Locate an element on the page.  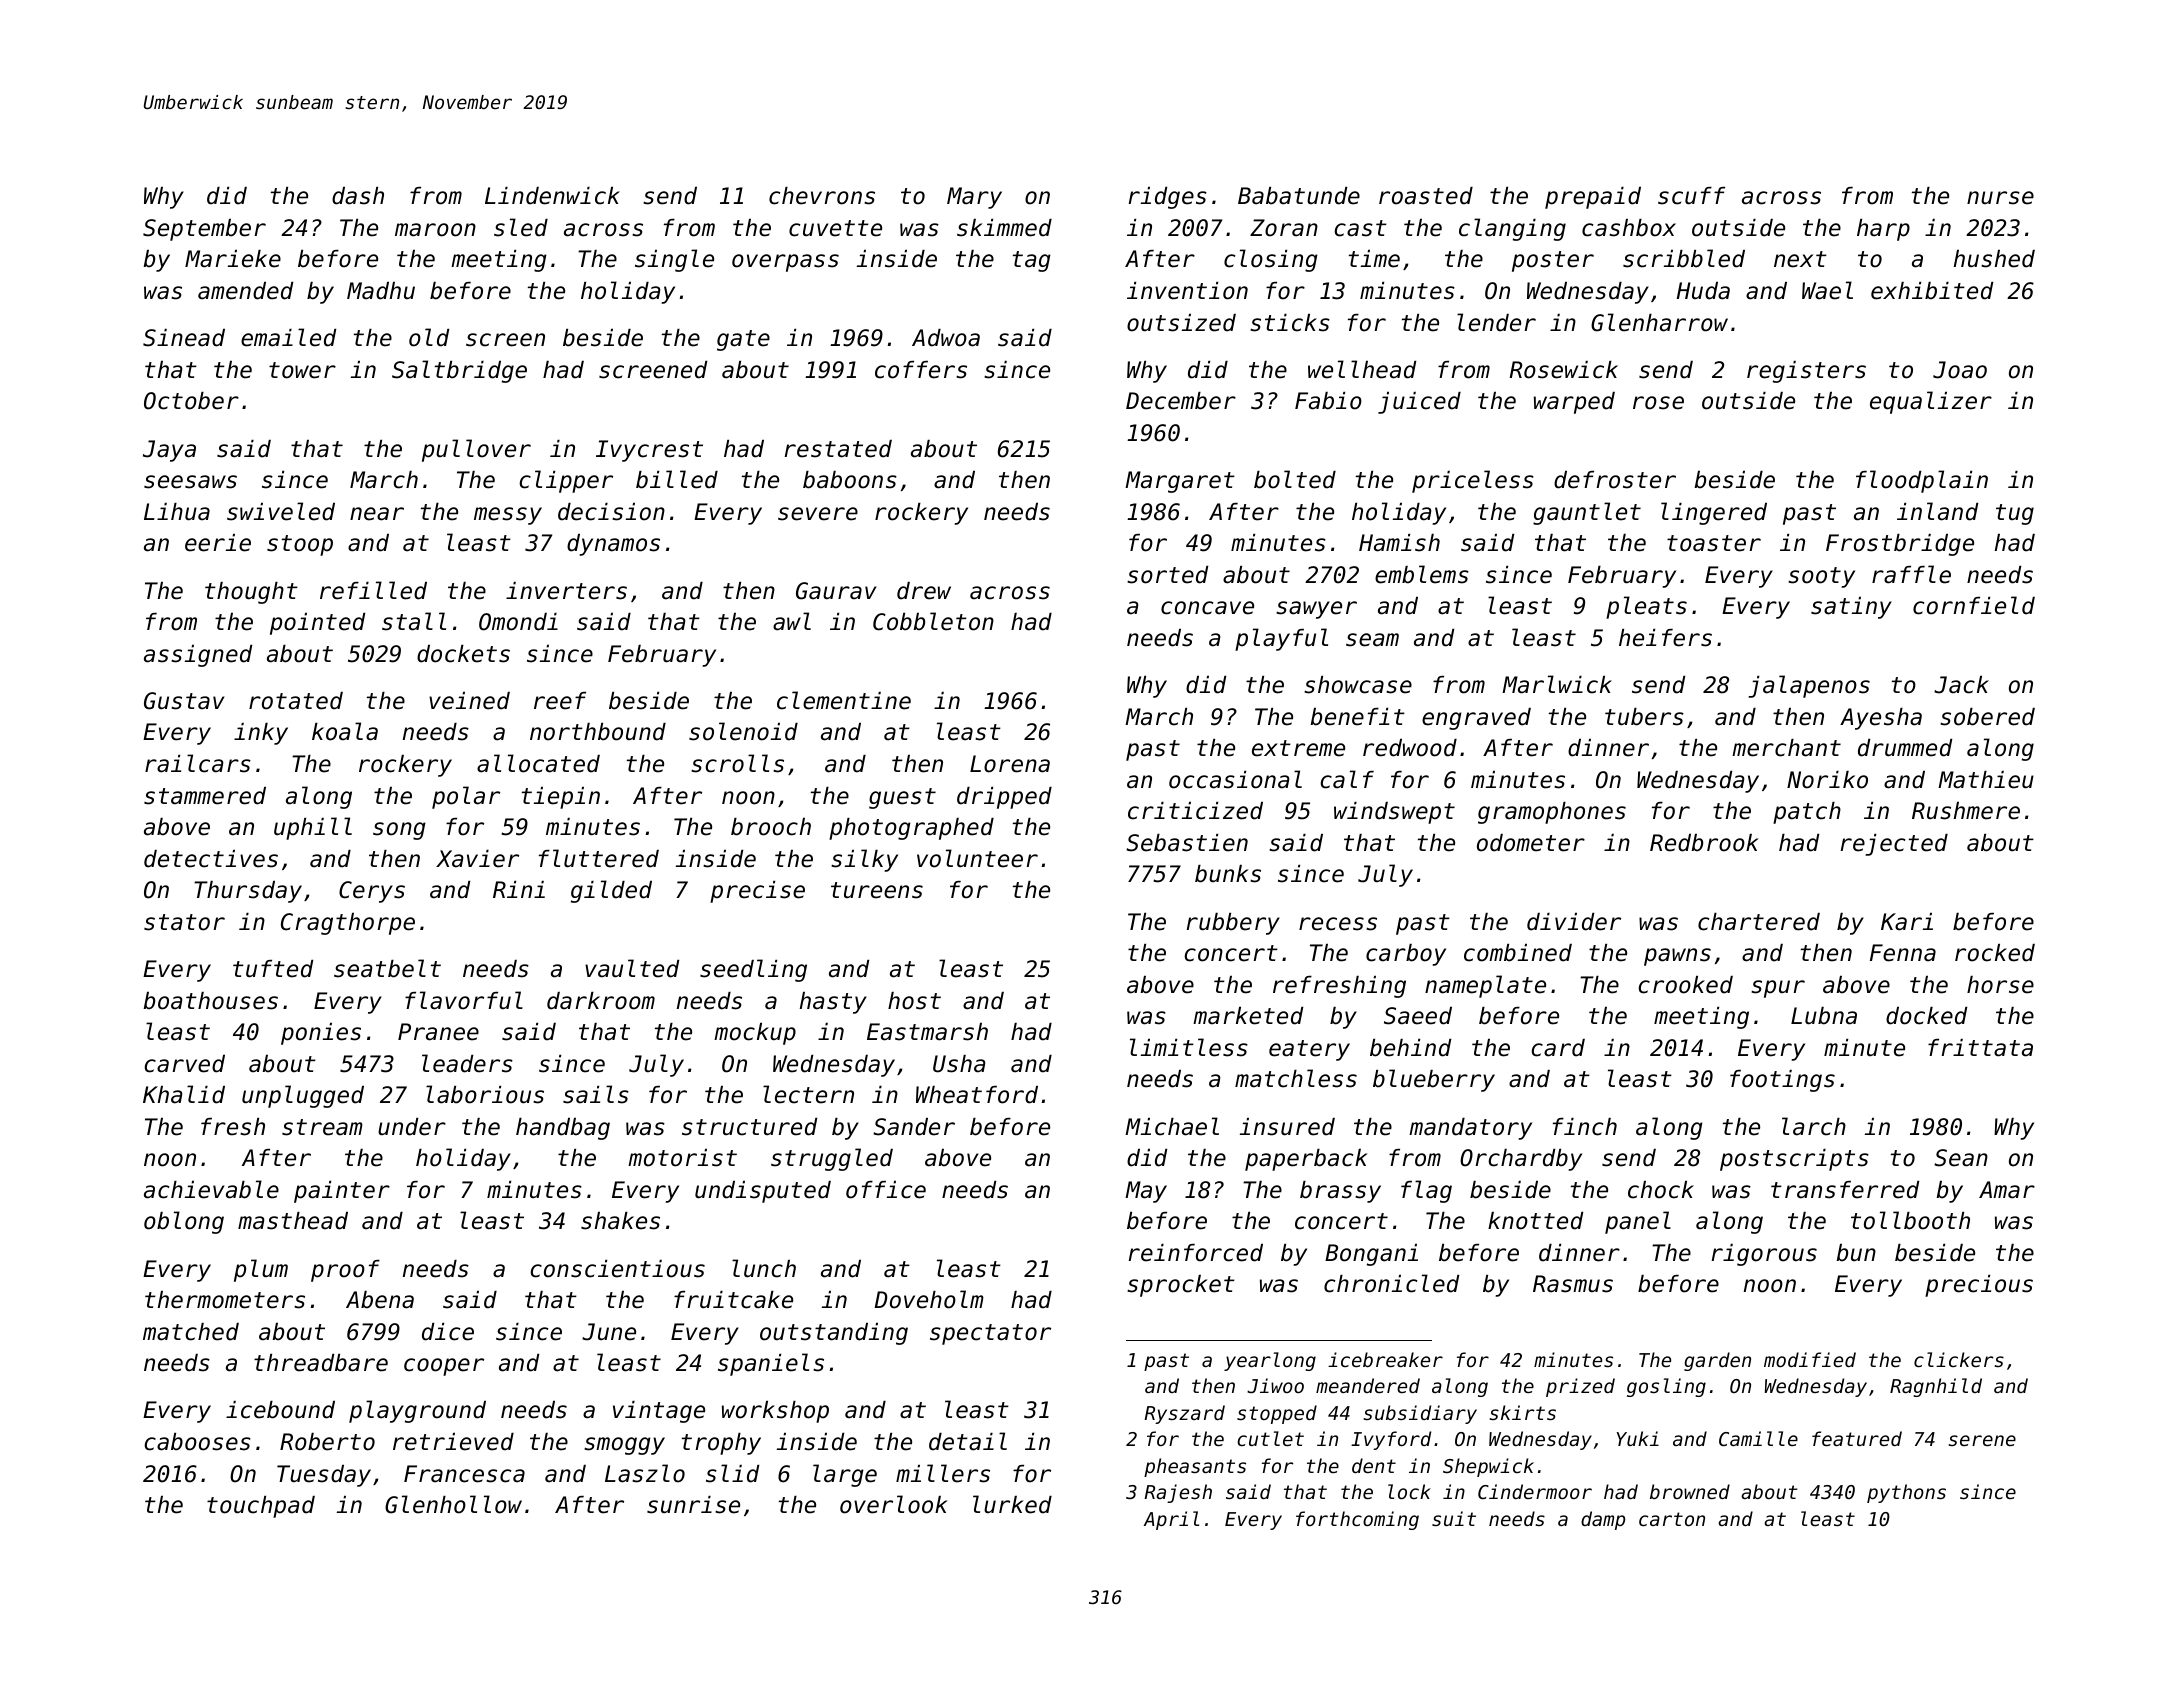
sticks is located at coordinates (1290, 323).
